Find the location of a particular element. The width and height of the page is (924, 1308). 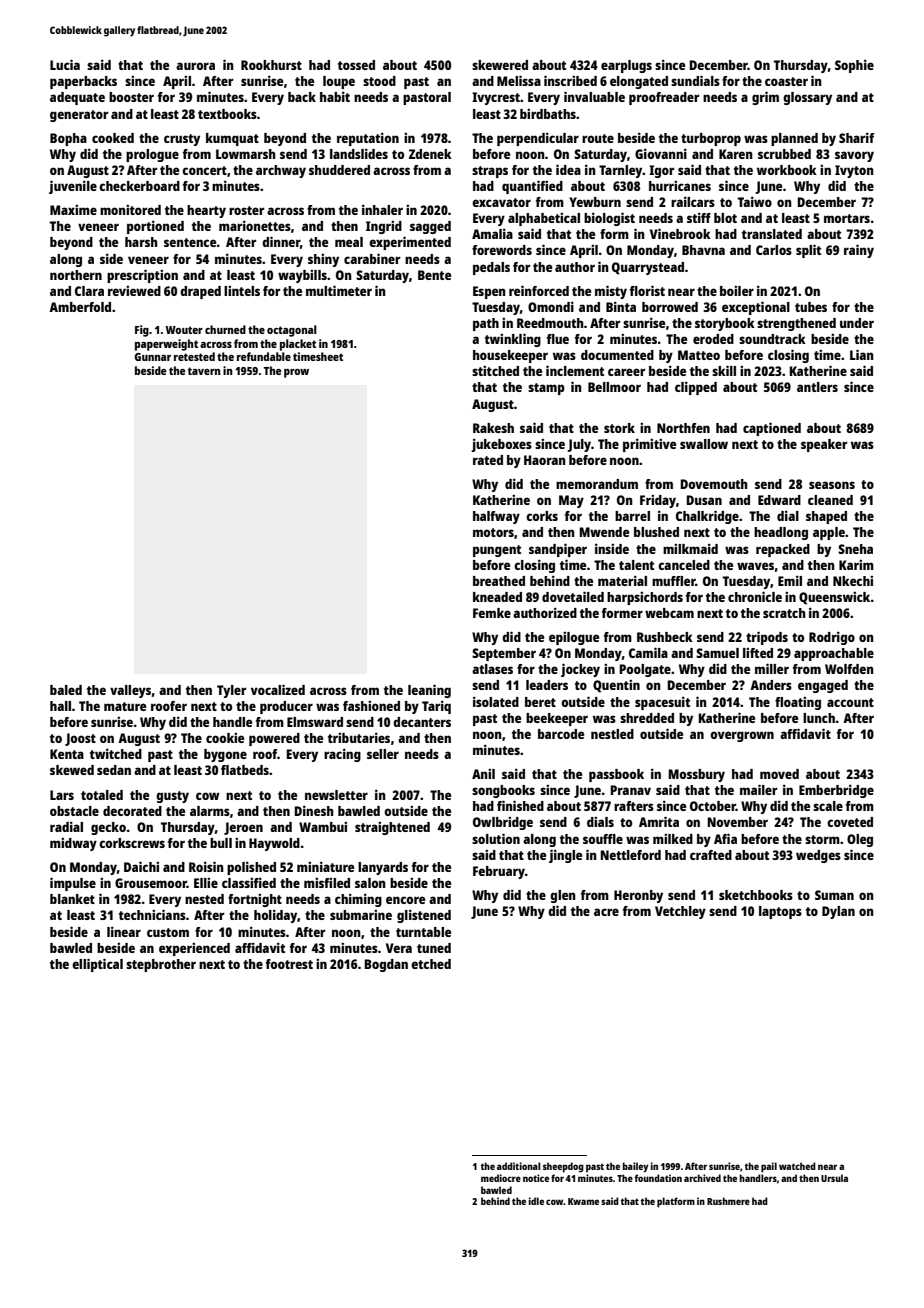

Bogdan is located at coordinates (386, 965).
